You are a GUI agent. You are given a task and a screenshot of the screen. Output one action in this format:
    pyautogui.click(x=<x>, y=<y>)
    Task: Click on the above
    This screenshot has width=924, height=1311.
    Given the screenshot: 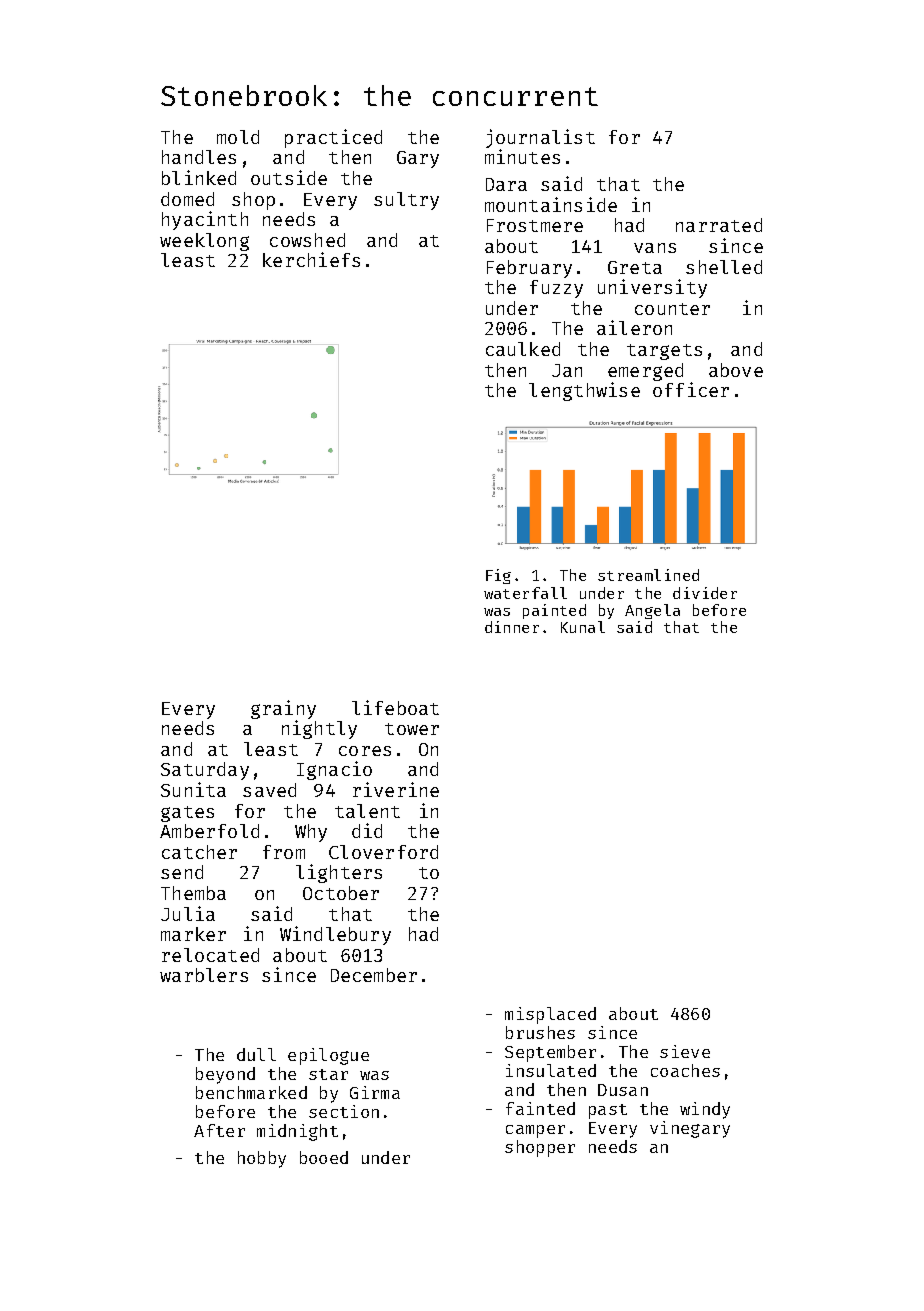 What is the action you would take?
    pyautogui.click(x=736, y=370)
